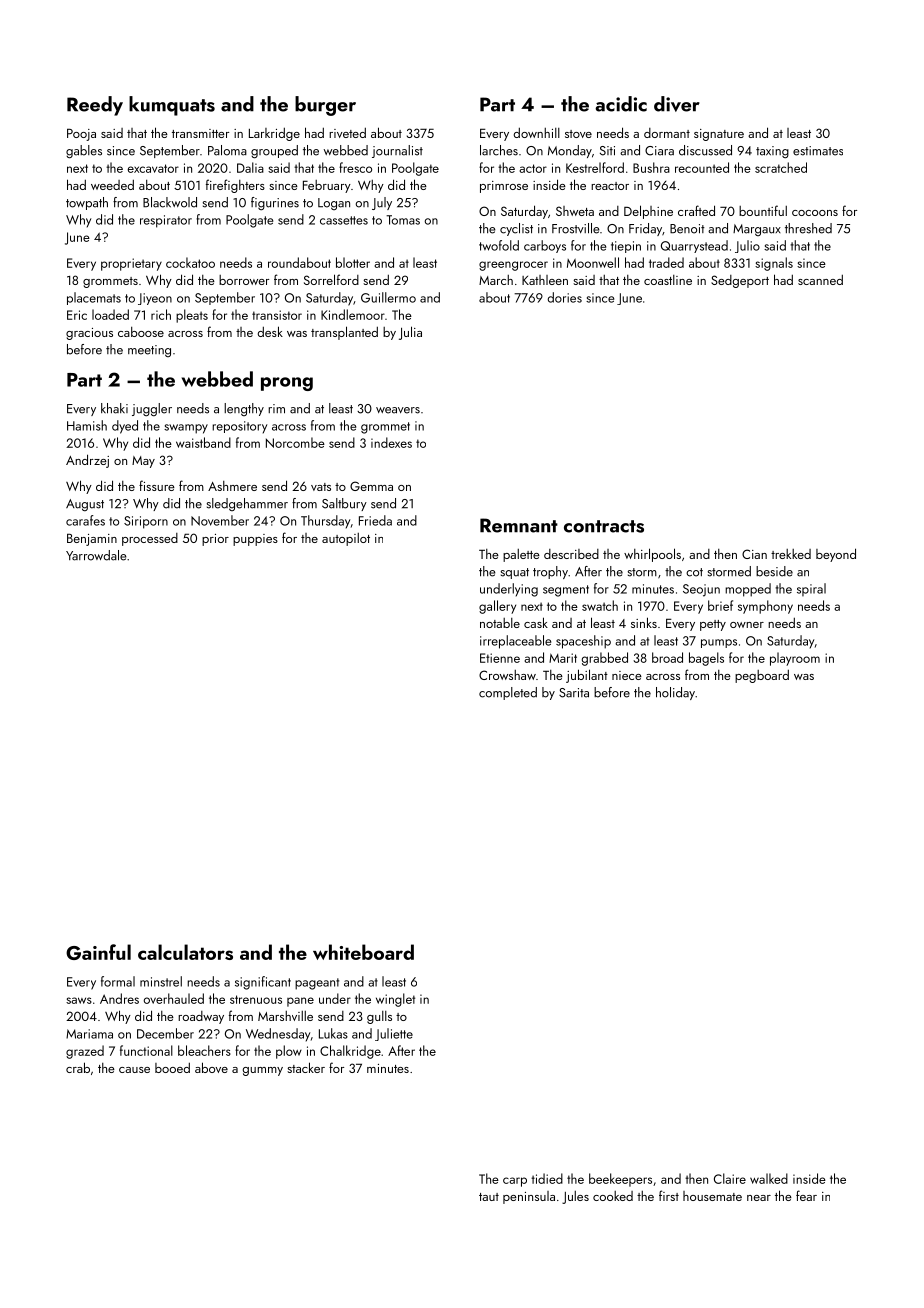  I want to click on kumquats, so click(172, 106).
